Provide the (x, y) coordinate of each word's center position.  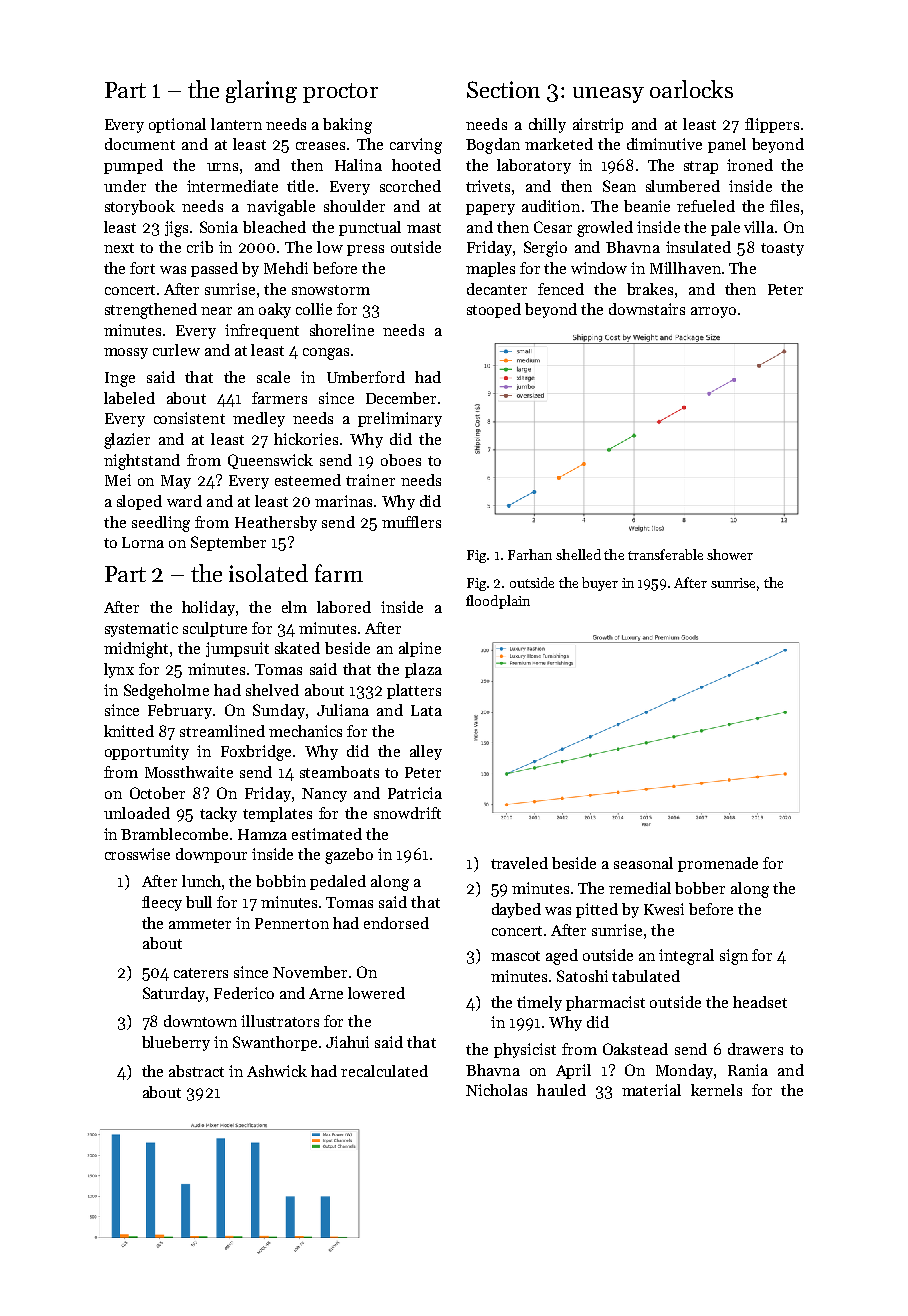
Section (503, 89)
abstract (196, 1071)
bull (199, 902)
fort (142, 268)
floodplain (498, 602)
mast (424, 228)
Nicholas (496, 1090)
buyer (600, 584)
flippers (772, 125)
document (140, 144)
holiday (208, 608)
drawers (755, 1049)
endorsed (396, 923)
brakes (650, 289)
